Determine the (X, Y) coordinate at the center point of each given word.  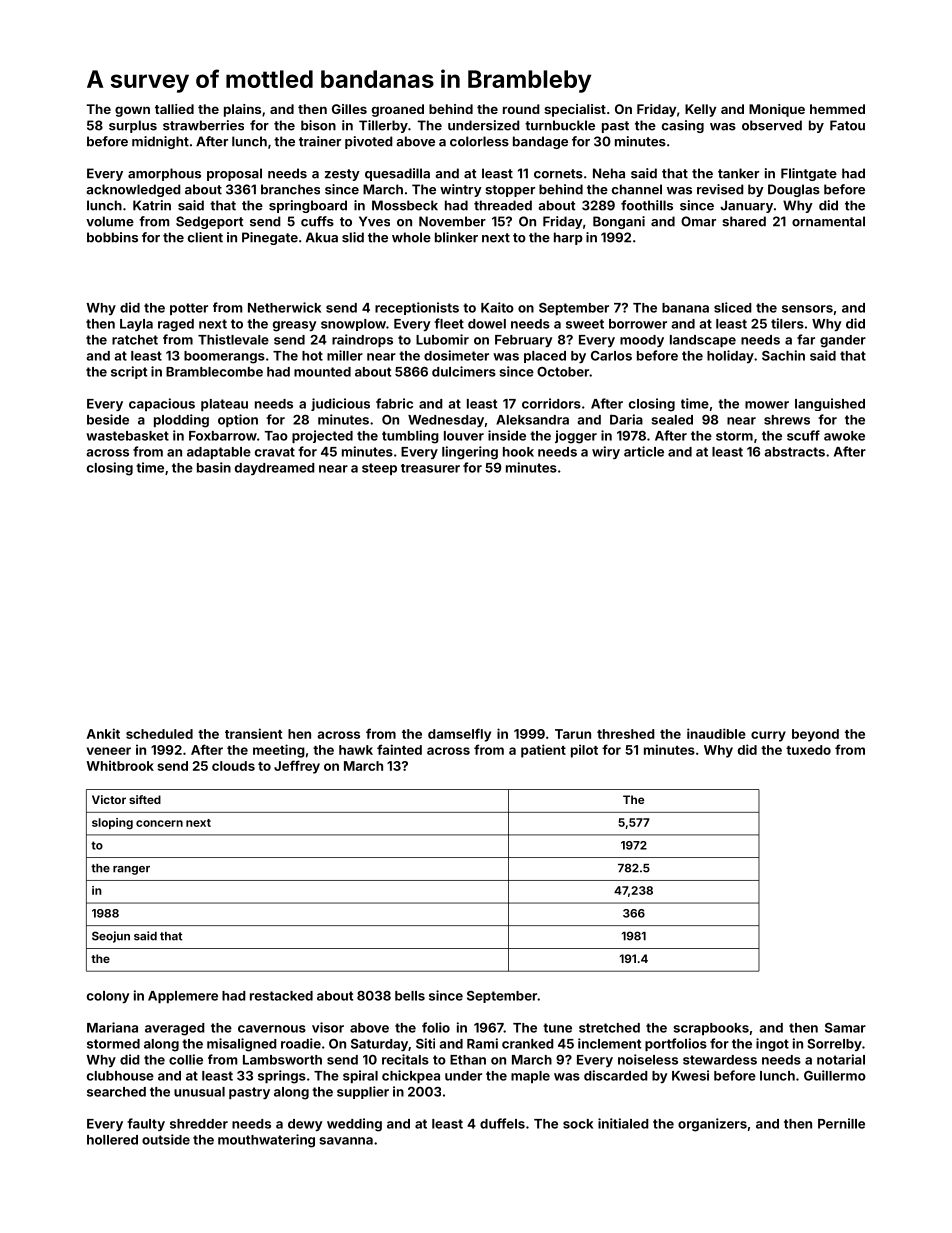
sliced (733, 307)
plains (242, 110)
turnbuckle (560, 125)
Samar (845, 1028)
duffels (502, 1123)
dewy (305, 1125)
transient (253, 733)
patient (543, 751)
